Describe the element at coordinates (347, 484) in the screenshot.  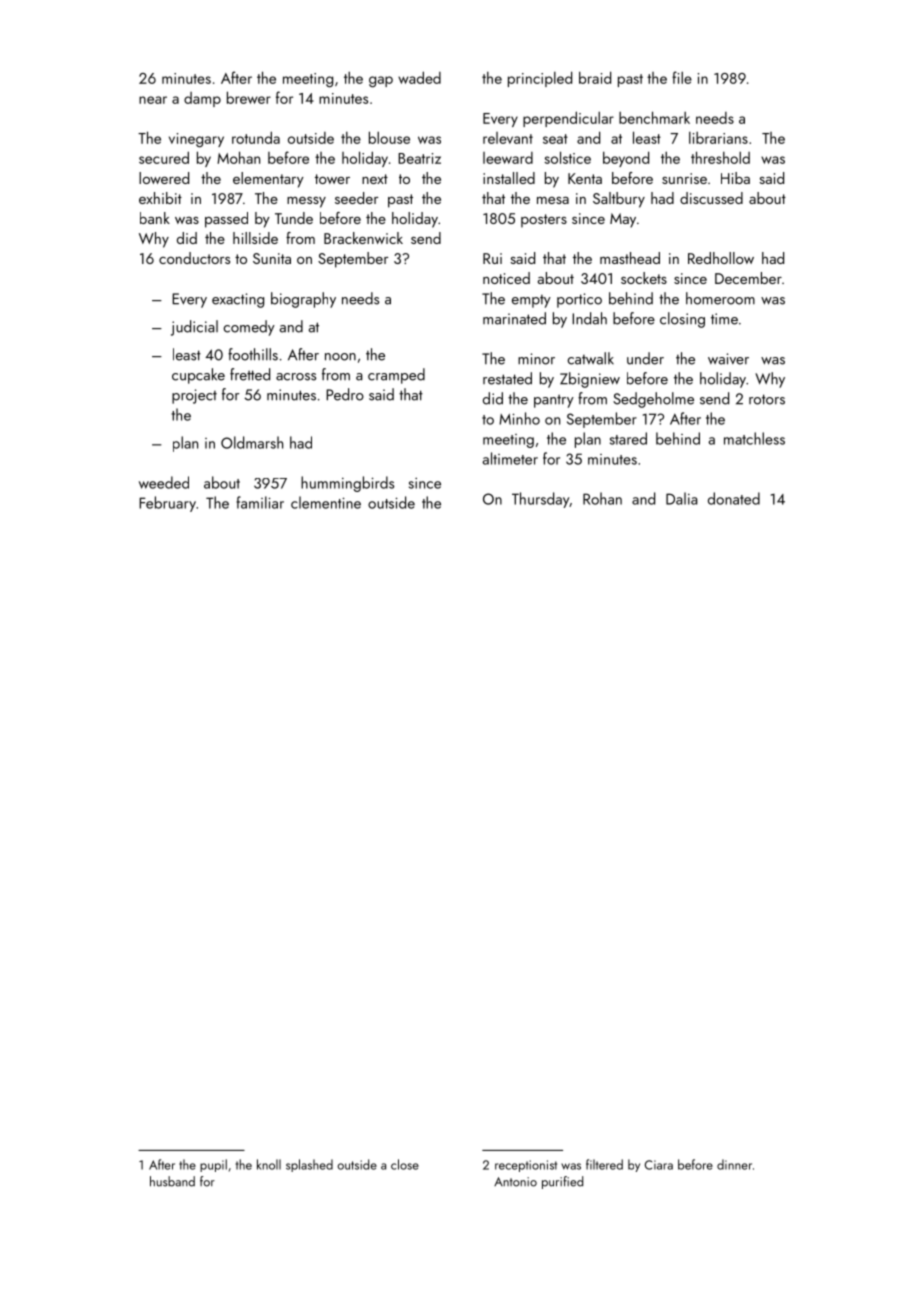
I see `hummingbirds` at that location.
